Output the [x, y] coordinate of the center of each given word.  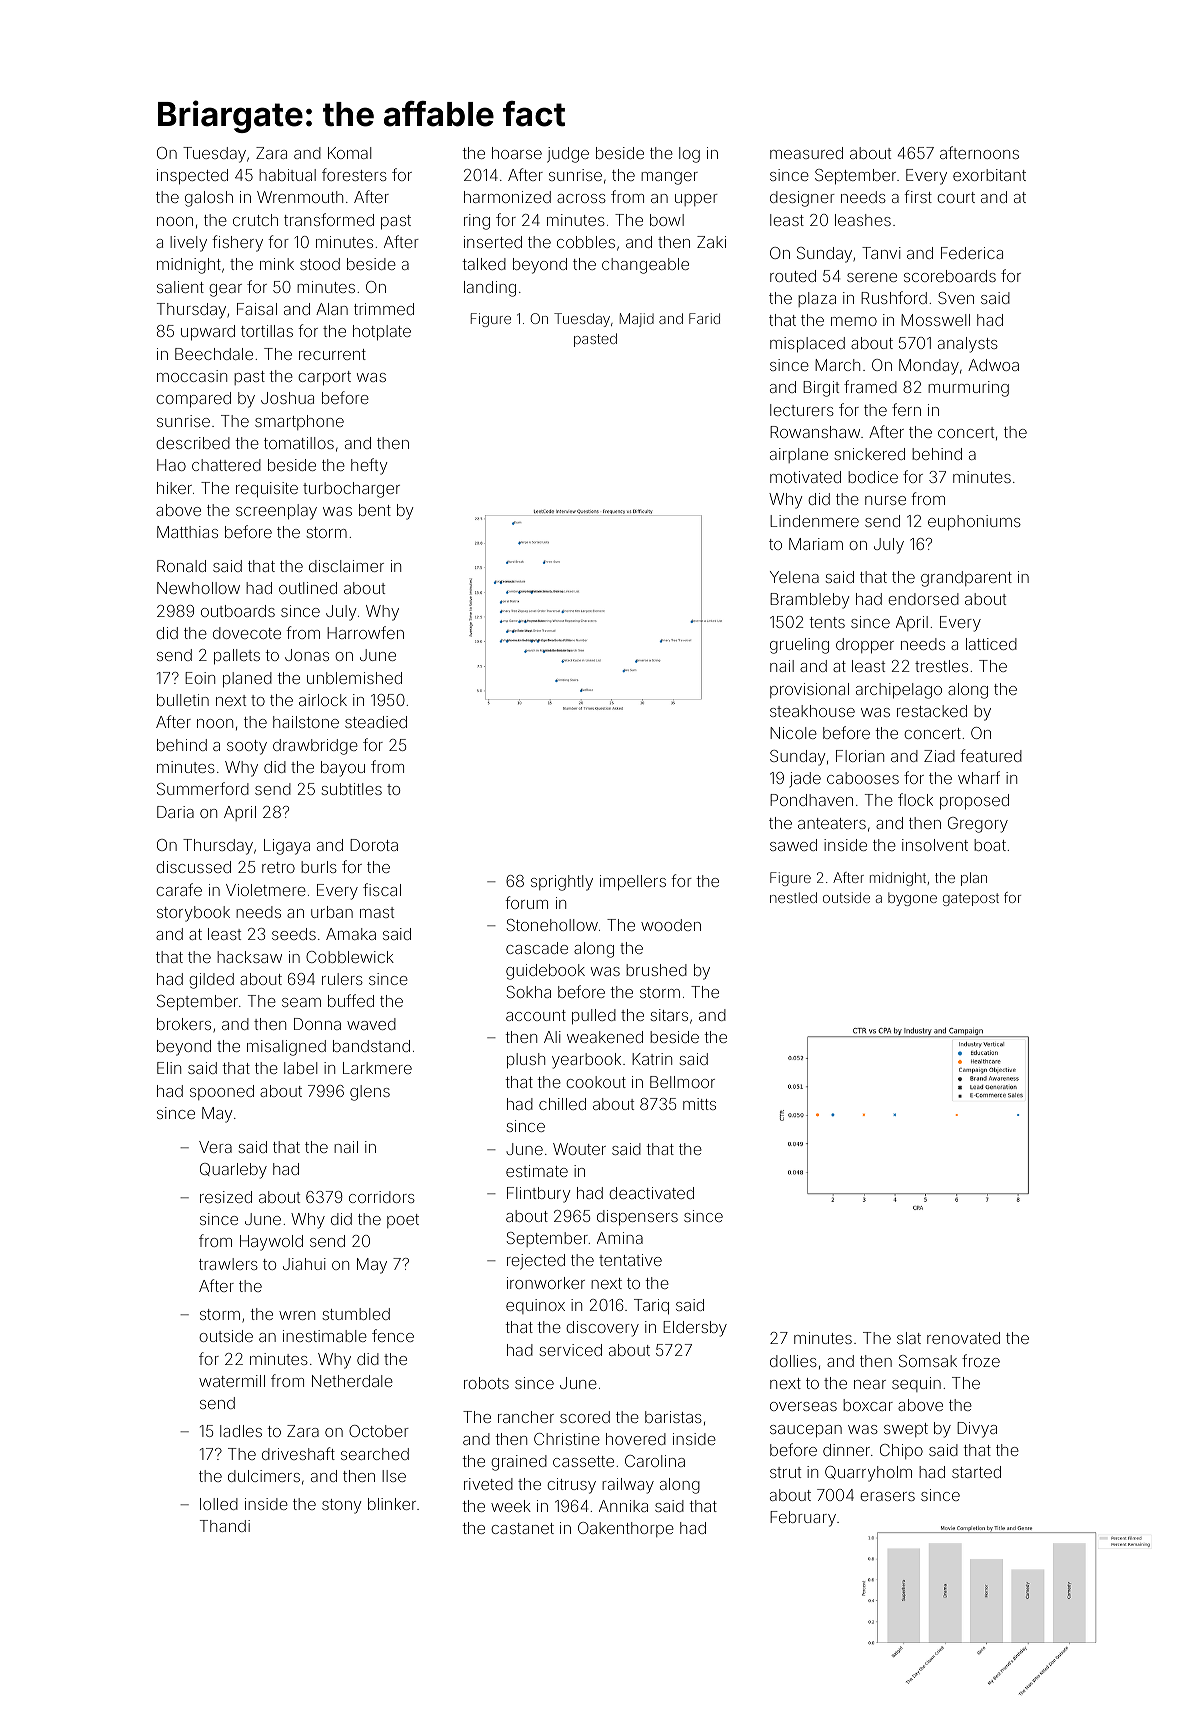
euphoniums [974, 523]
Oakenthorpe [626, 1529]
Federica [972, 253]
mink [277, 264]
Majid [637, 320]
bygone [912, 899]
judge [568, 155]
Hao [171, 465]
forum [526, 902]
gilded [211, 981]
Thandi [225, 1526]
